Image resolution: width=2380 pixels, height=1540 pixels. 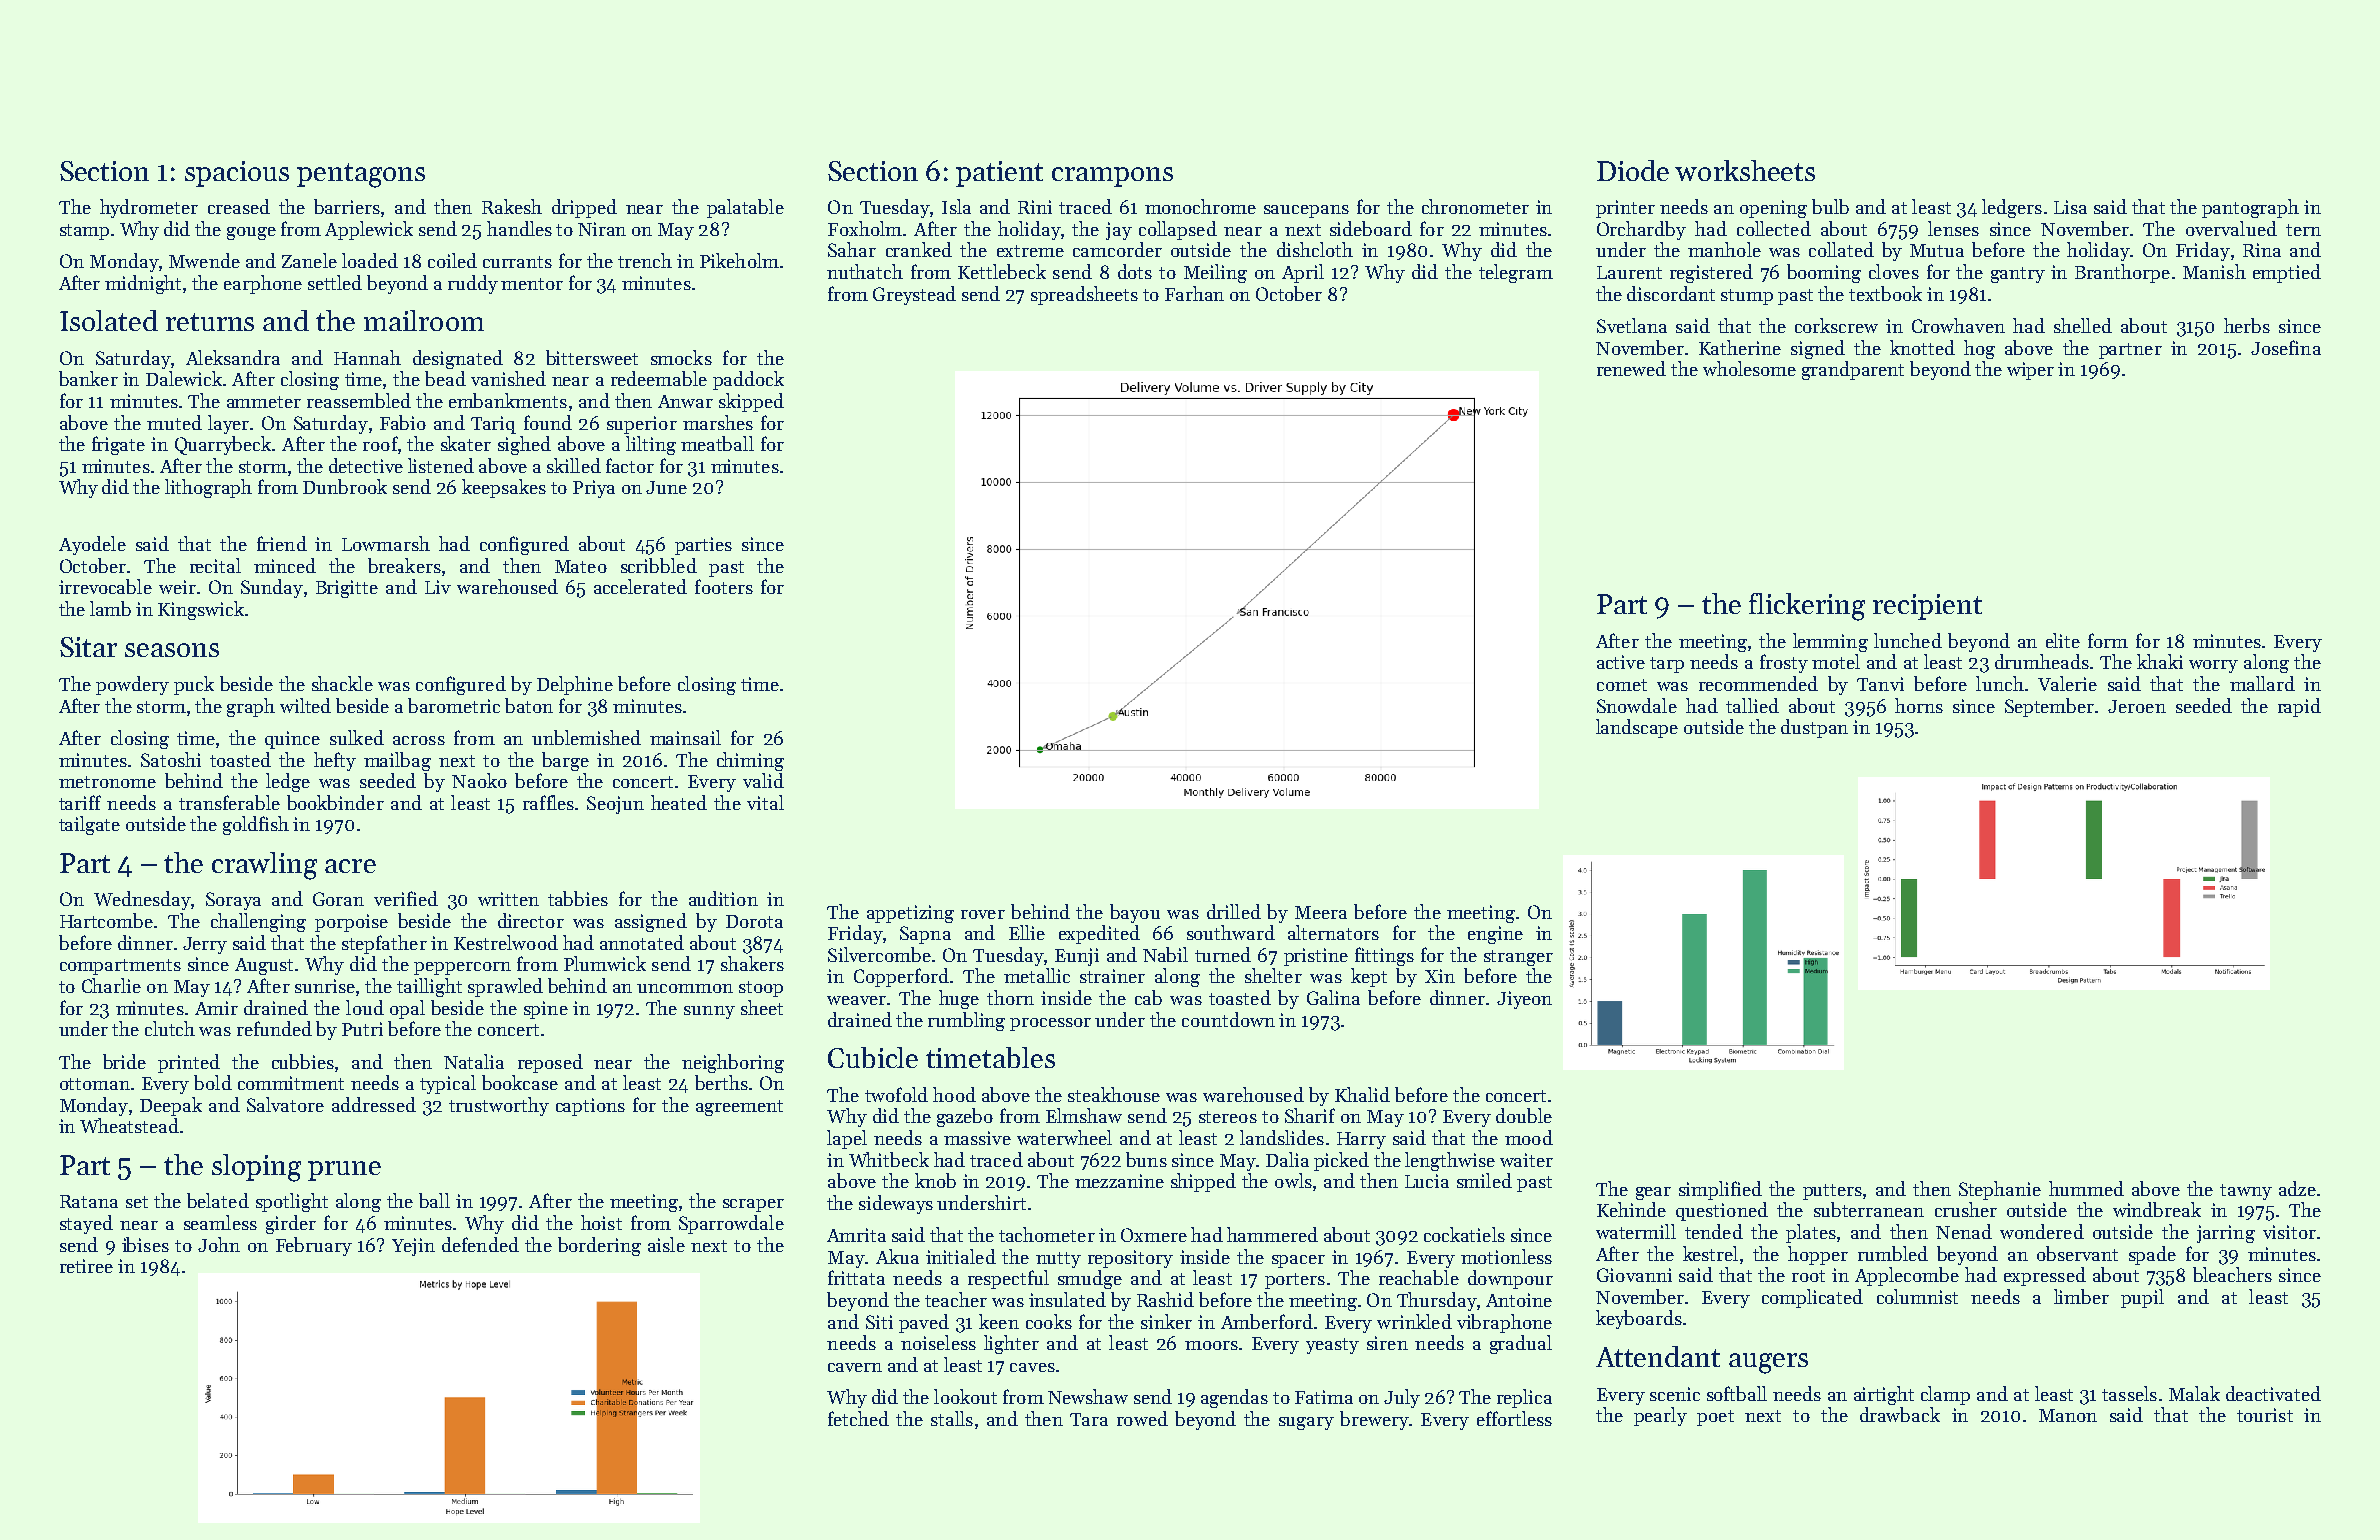 I want to click on retiree, so click(x=86, y=1266).
